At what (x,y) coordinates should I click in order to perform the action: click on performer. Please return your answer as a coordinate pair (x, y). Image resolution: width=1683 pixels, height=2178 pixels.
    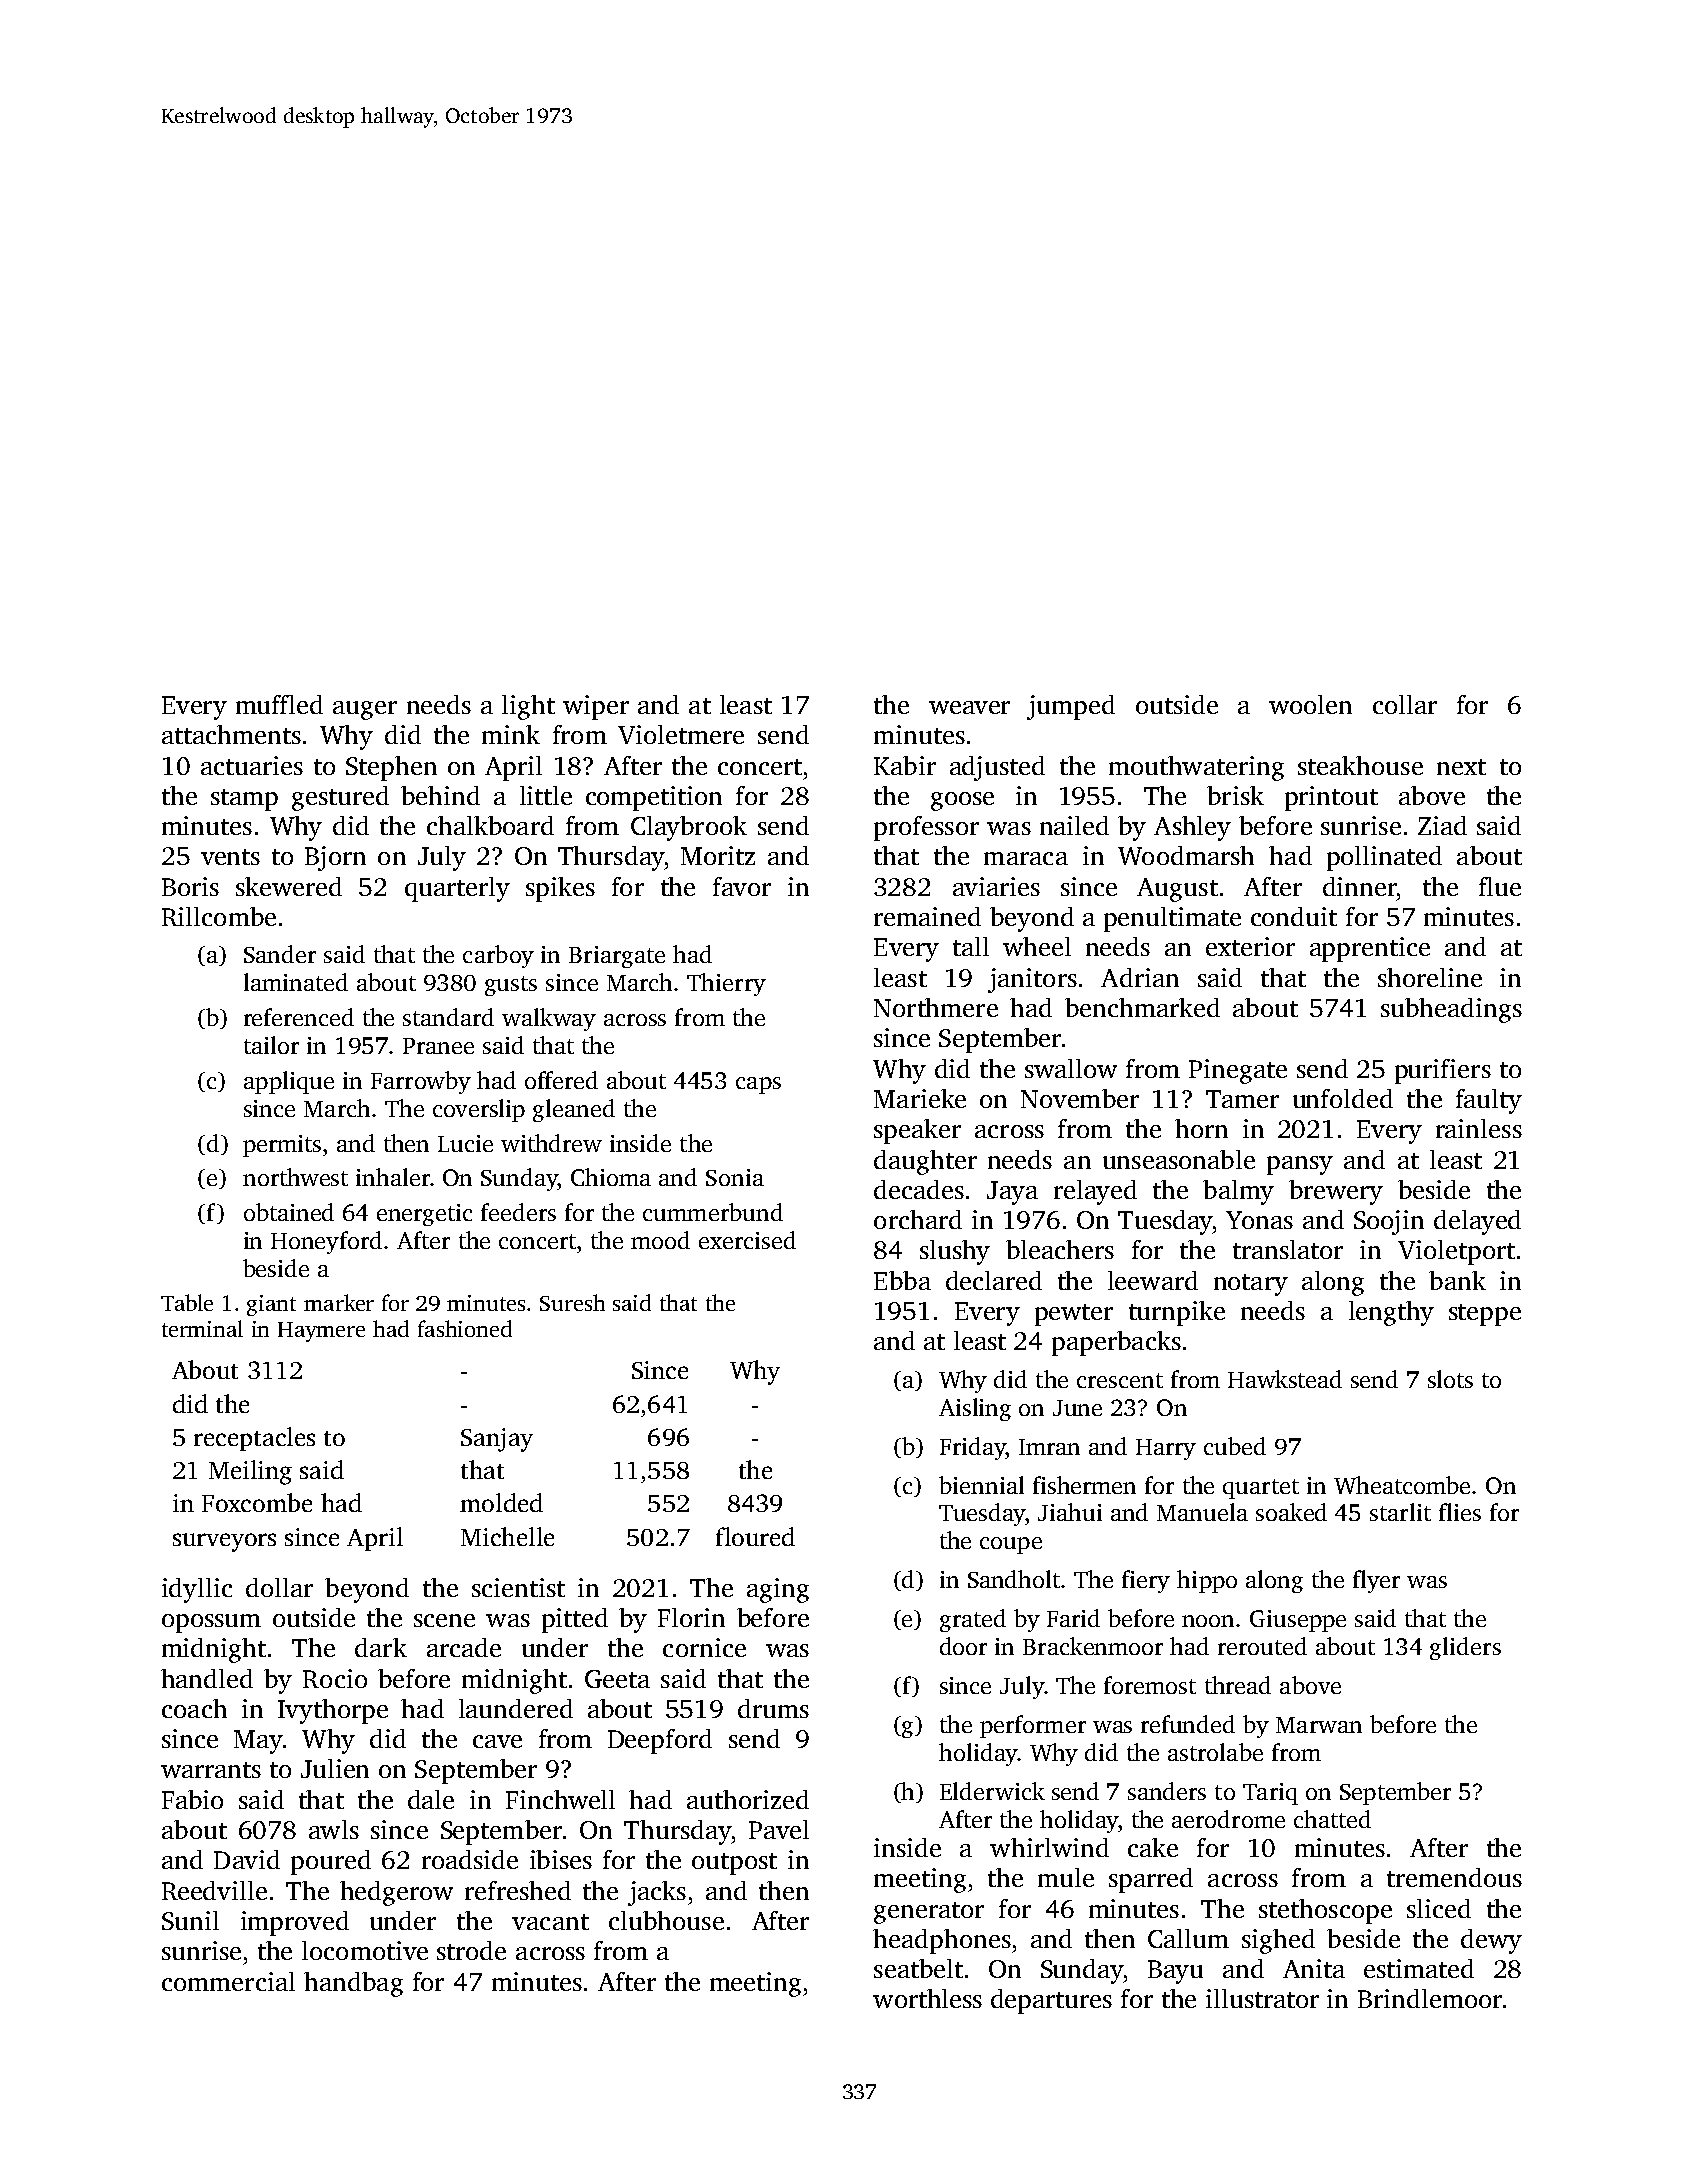
    Looking at the image, I should click on (1033, 1726).
